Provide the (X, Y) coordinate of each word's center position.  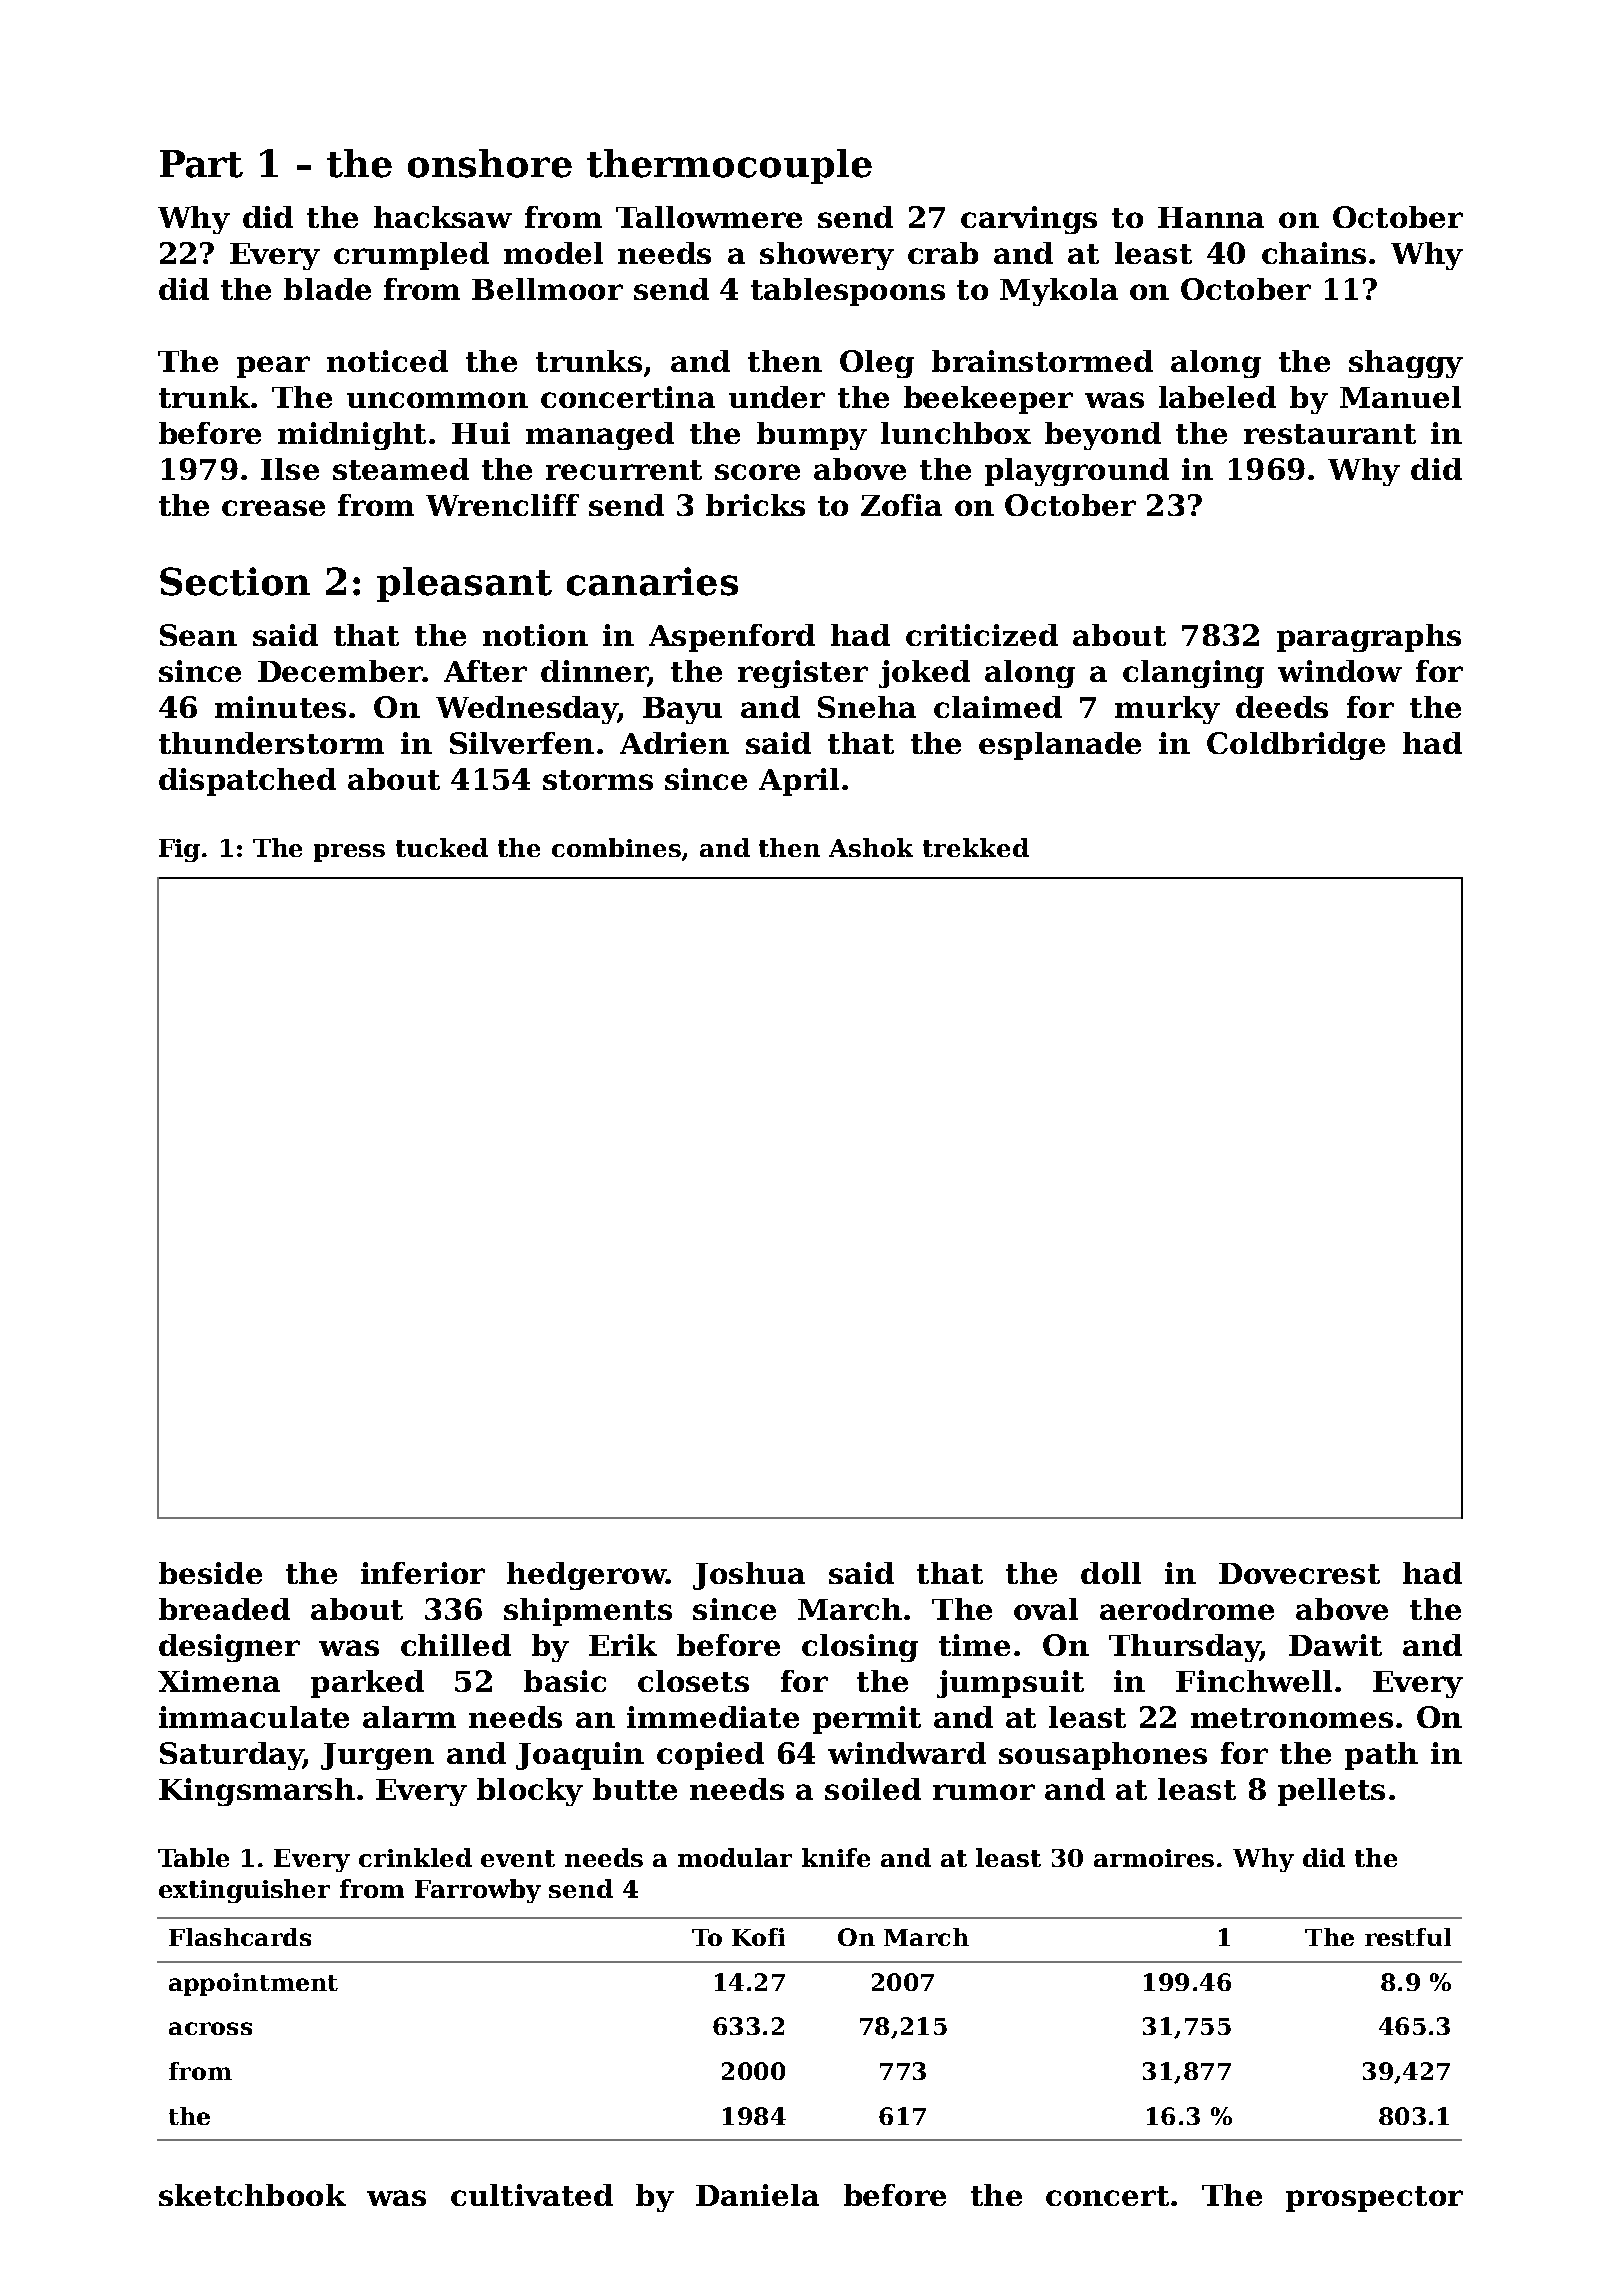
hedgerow (586, 1576)
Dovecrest (1299, 1573)
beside (210, 1573)
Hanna (1211, 217)
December (340, 671)
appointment (253, 1984)
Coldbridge (1296, 746)
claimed (998, 707)
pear (273, 367)
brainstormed (1042, 361)
